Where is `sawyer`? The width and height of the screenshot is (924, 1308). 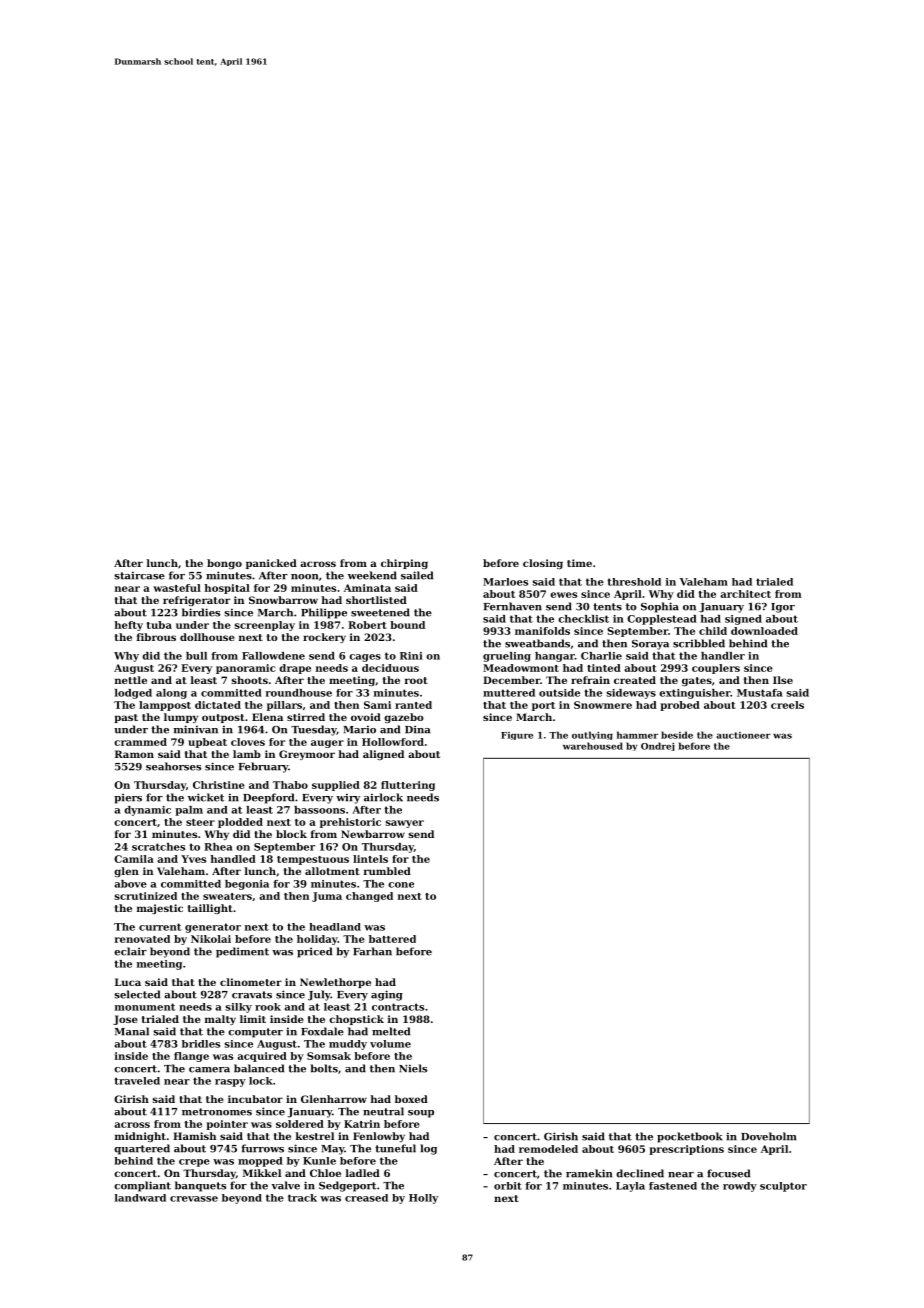
sawyer is located at coordinates (405, 824).
